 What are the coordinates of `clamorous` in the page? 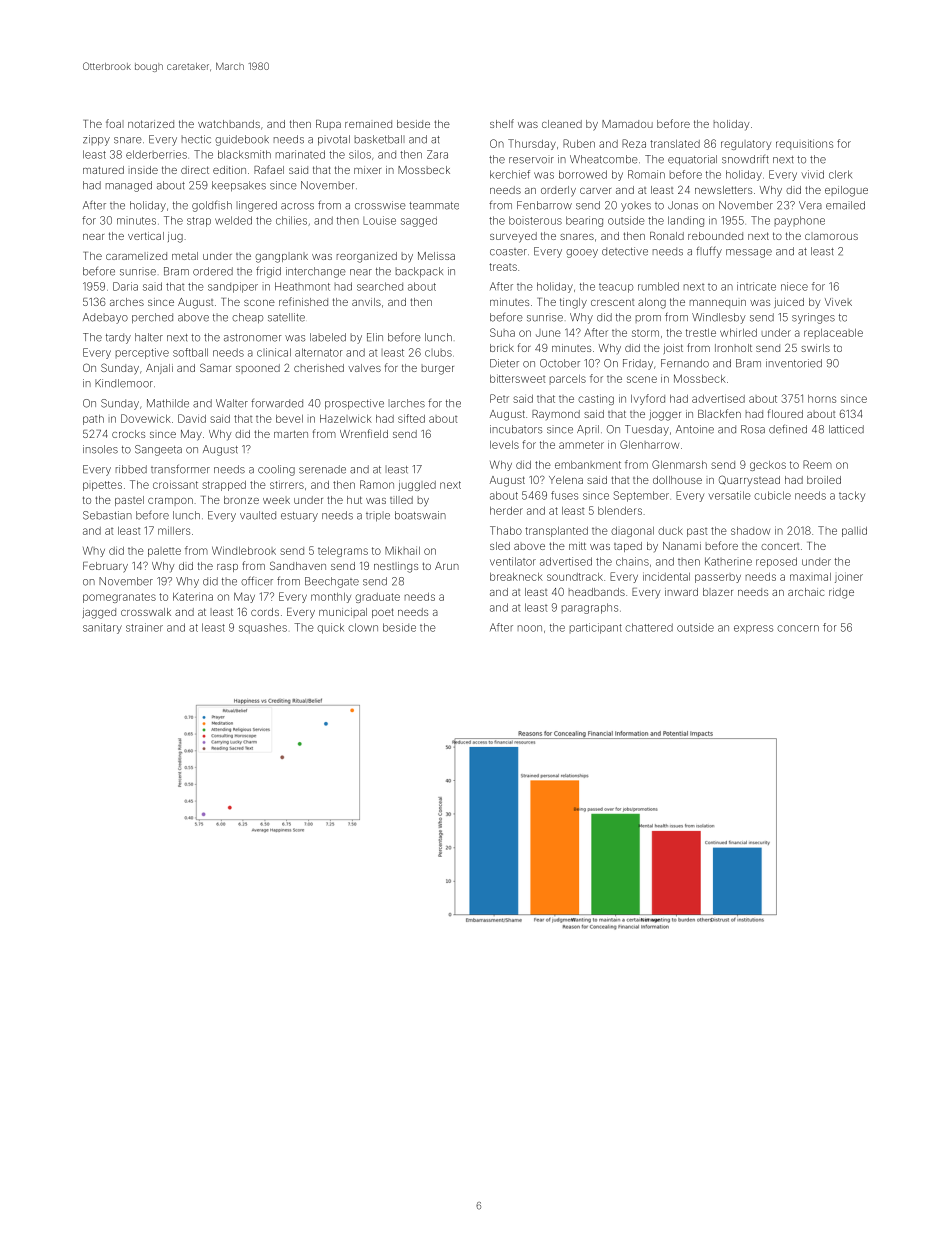 It's located at (831, 236).
